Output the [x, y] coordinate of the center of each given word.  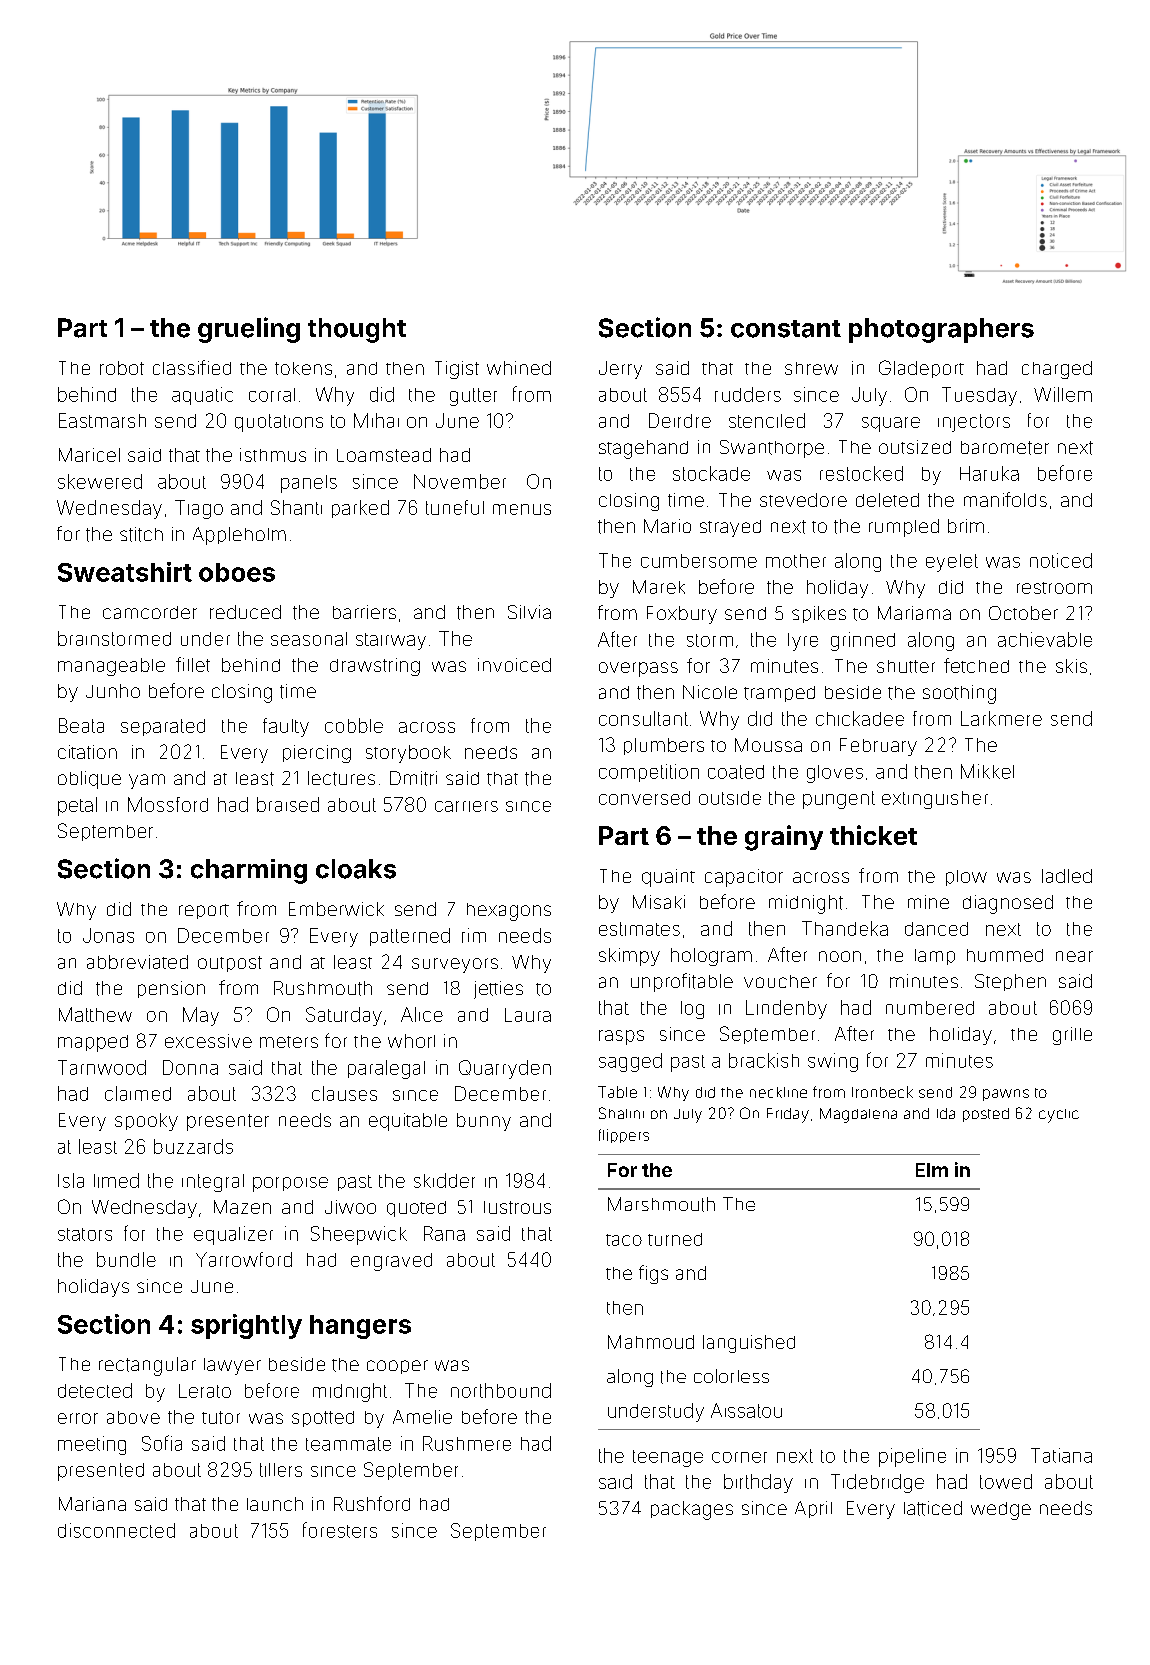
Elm [932, 1170]
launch [275, 1504]
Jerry [620, 370]
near [1074, 956]
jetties [498, 990]
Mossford [168, 804]
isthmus [273, 455]
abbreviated [137, 962]
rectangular [147, 1366]
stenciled [767, 420]
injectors [974, 423]
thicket [873, 835]
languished [749, 1344]
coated [736, 772]
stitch [141, 534]
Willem [1063, 394]
